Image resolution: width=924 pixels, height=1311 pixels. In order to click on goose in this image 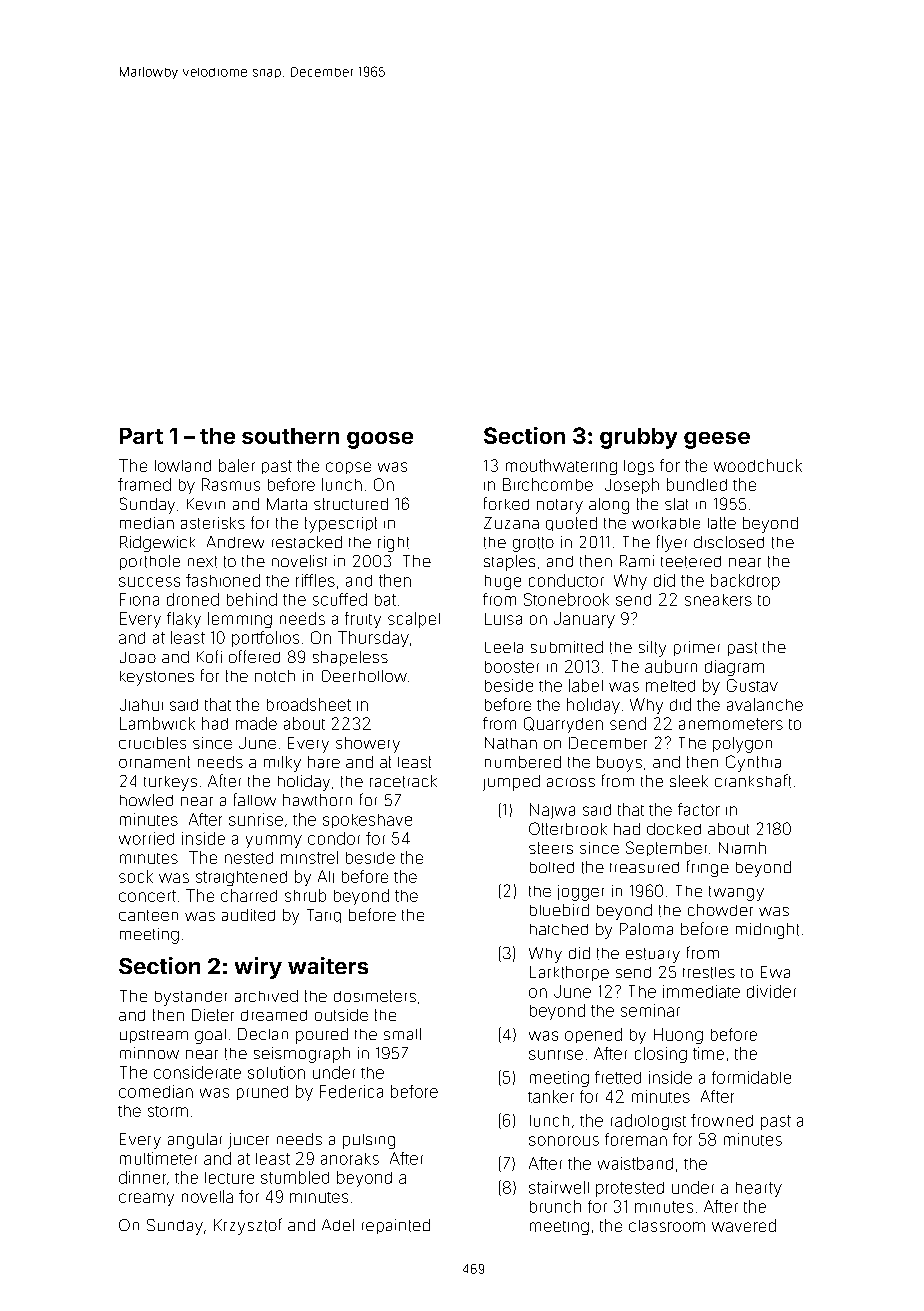, I will do `click(380, 440)`.
